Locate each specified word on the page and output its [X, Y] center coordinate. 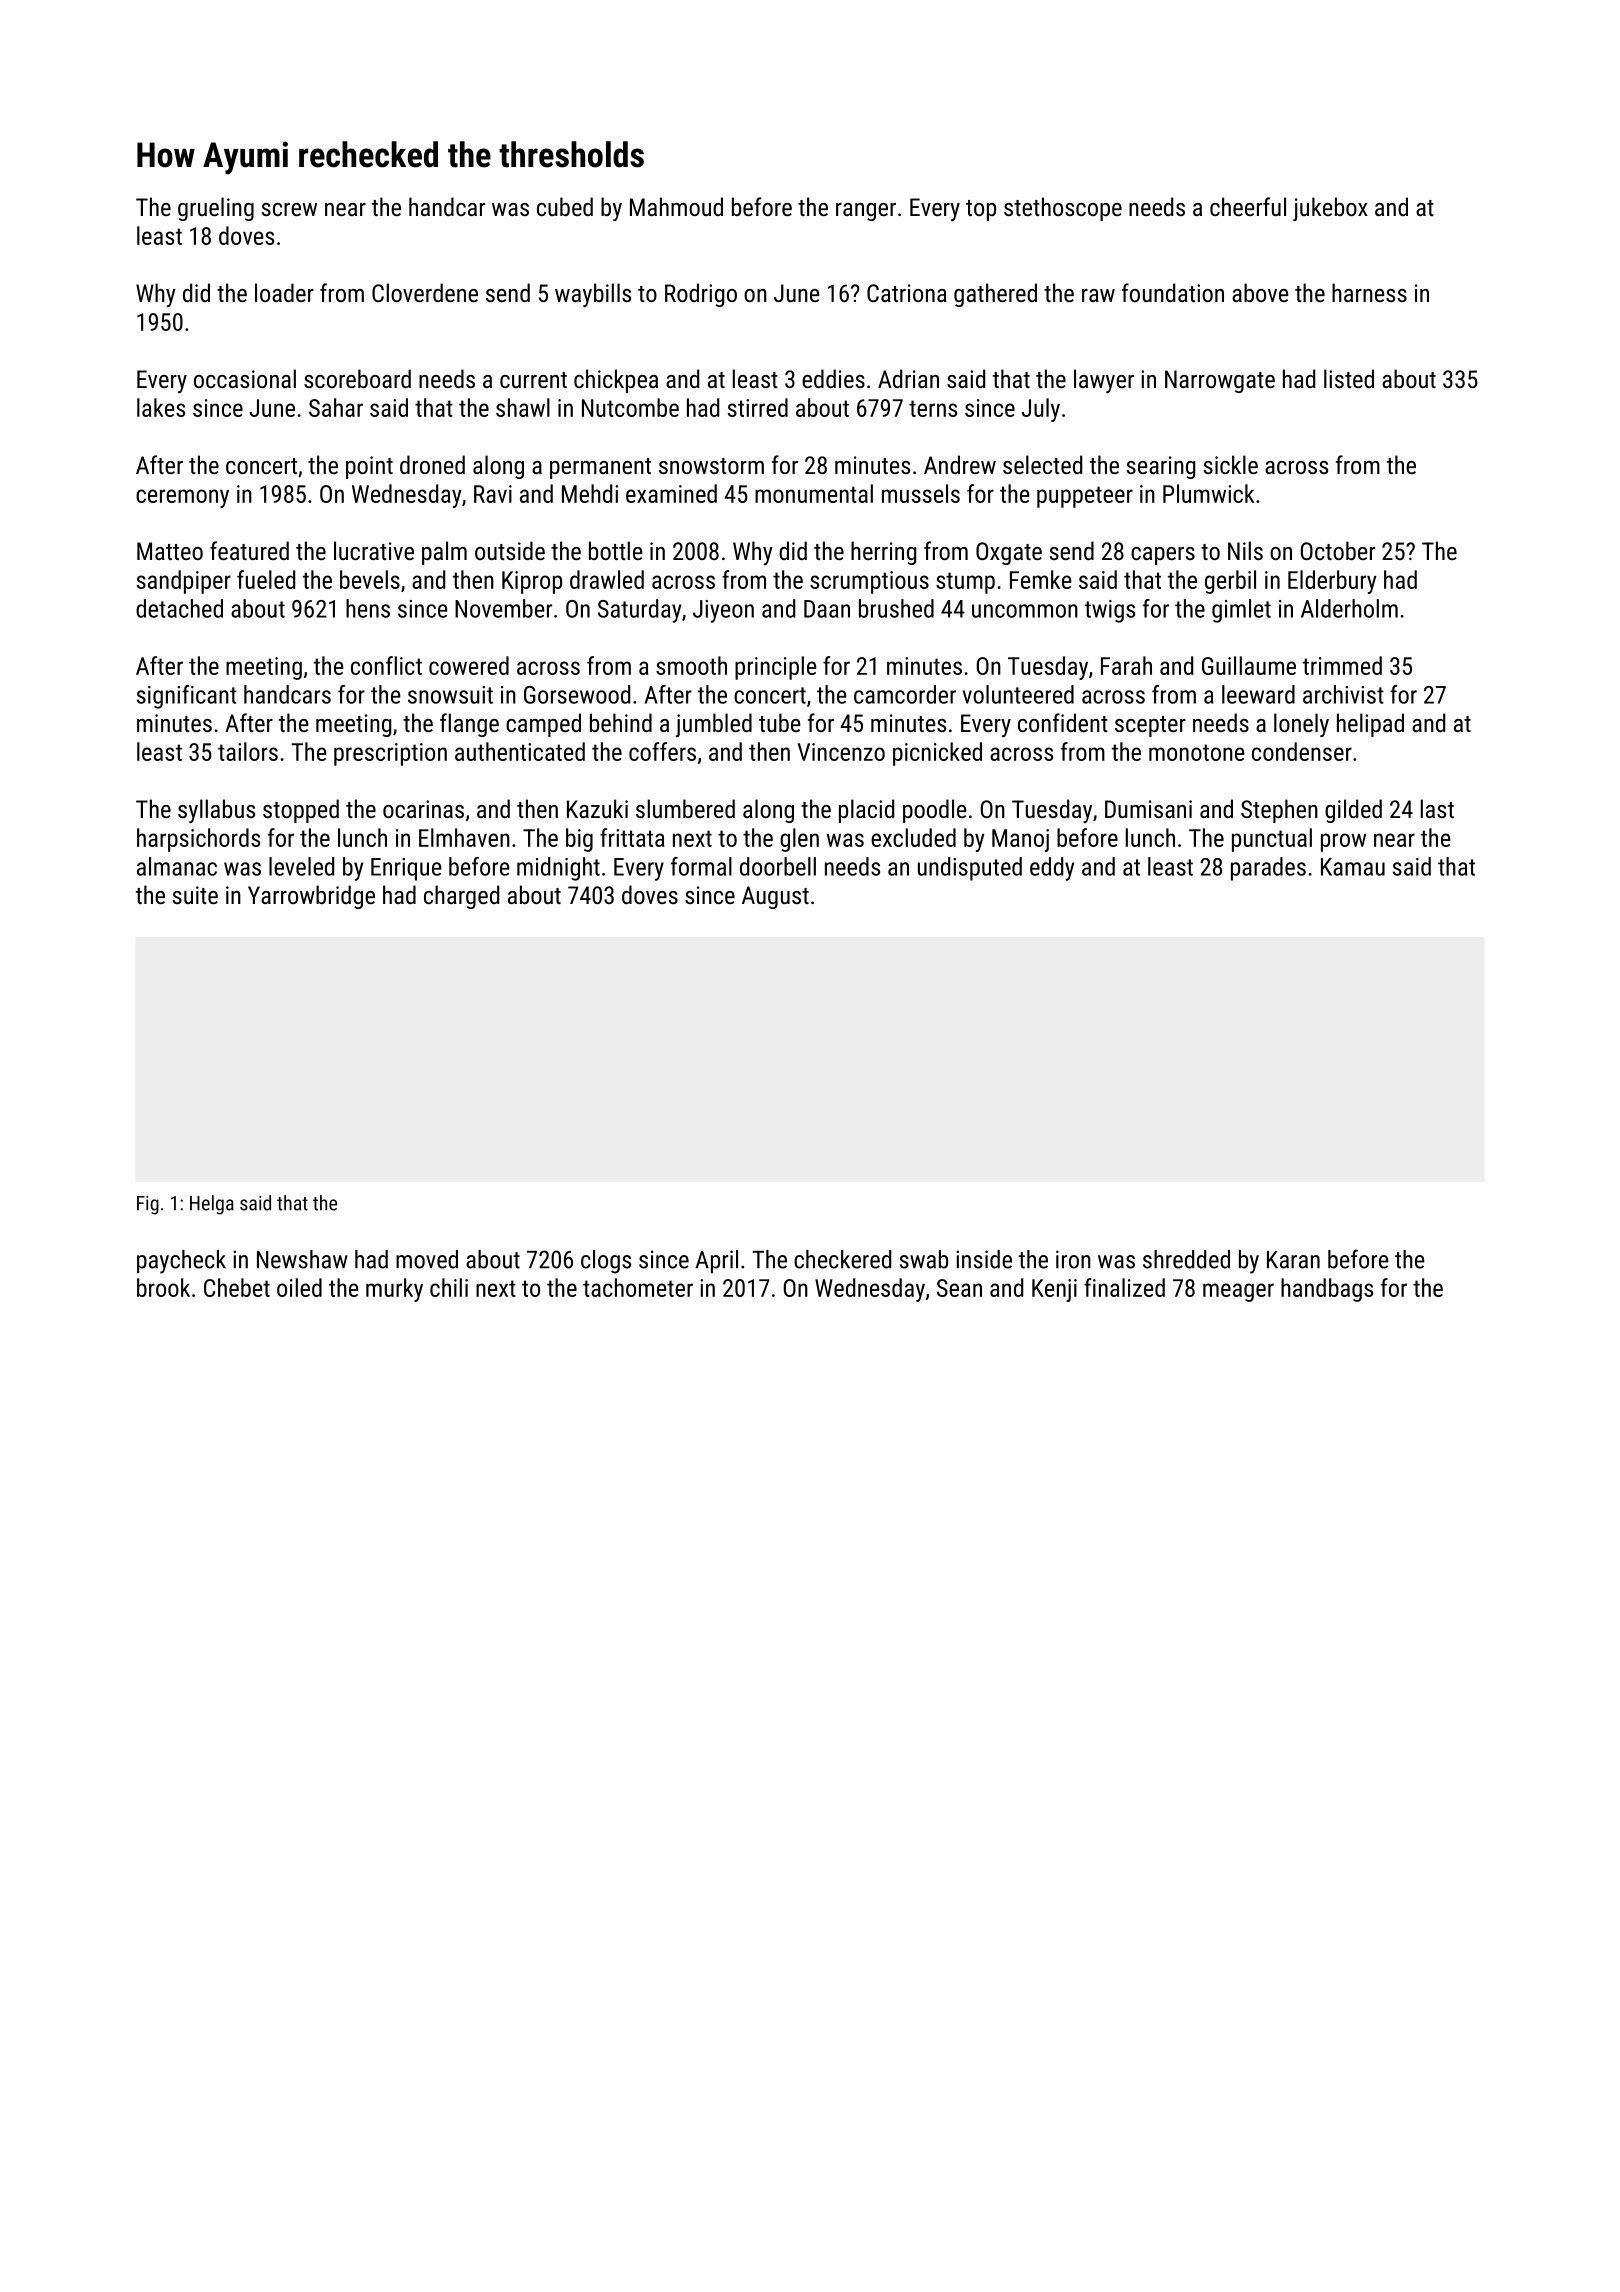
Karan [1293, 1260]
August [775, 897]
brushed [896, 608]
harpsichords [198, 840]
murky [394, 1290]
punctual [1272, 840]
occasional [245, 378]
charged [461, 897]
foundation [1173, 292]
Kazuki [597, 808]
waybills [593, 295]
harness [1369, 292]
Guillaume [1249, 665]
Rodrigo [701, 295]
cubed [565, 206]
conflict [386, 665]
